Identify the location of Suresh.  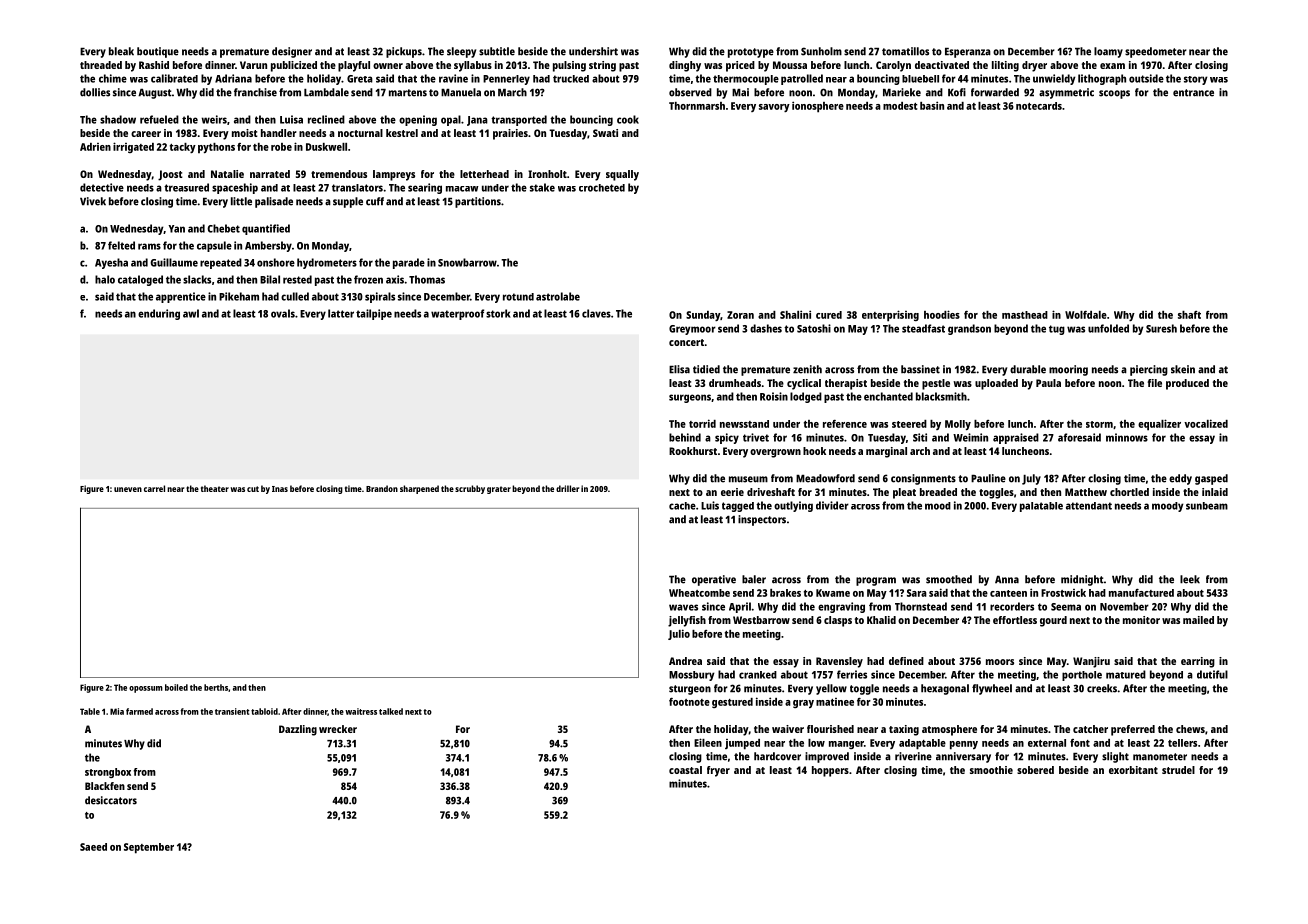
(1161, 328).
